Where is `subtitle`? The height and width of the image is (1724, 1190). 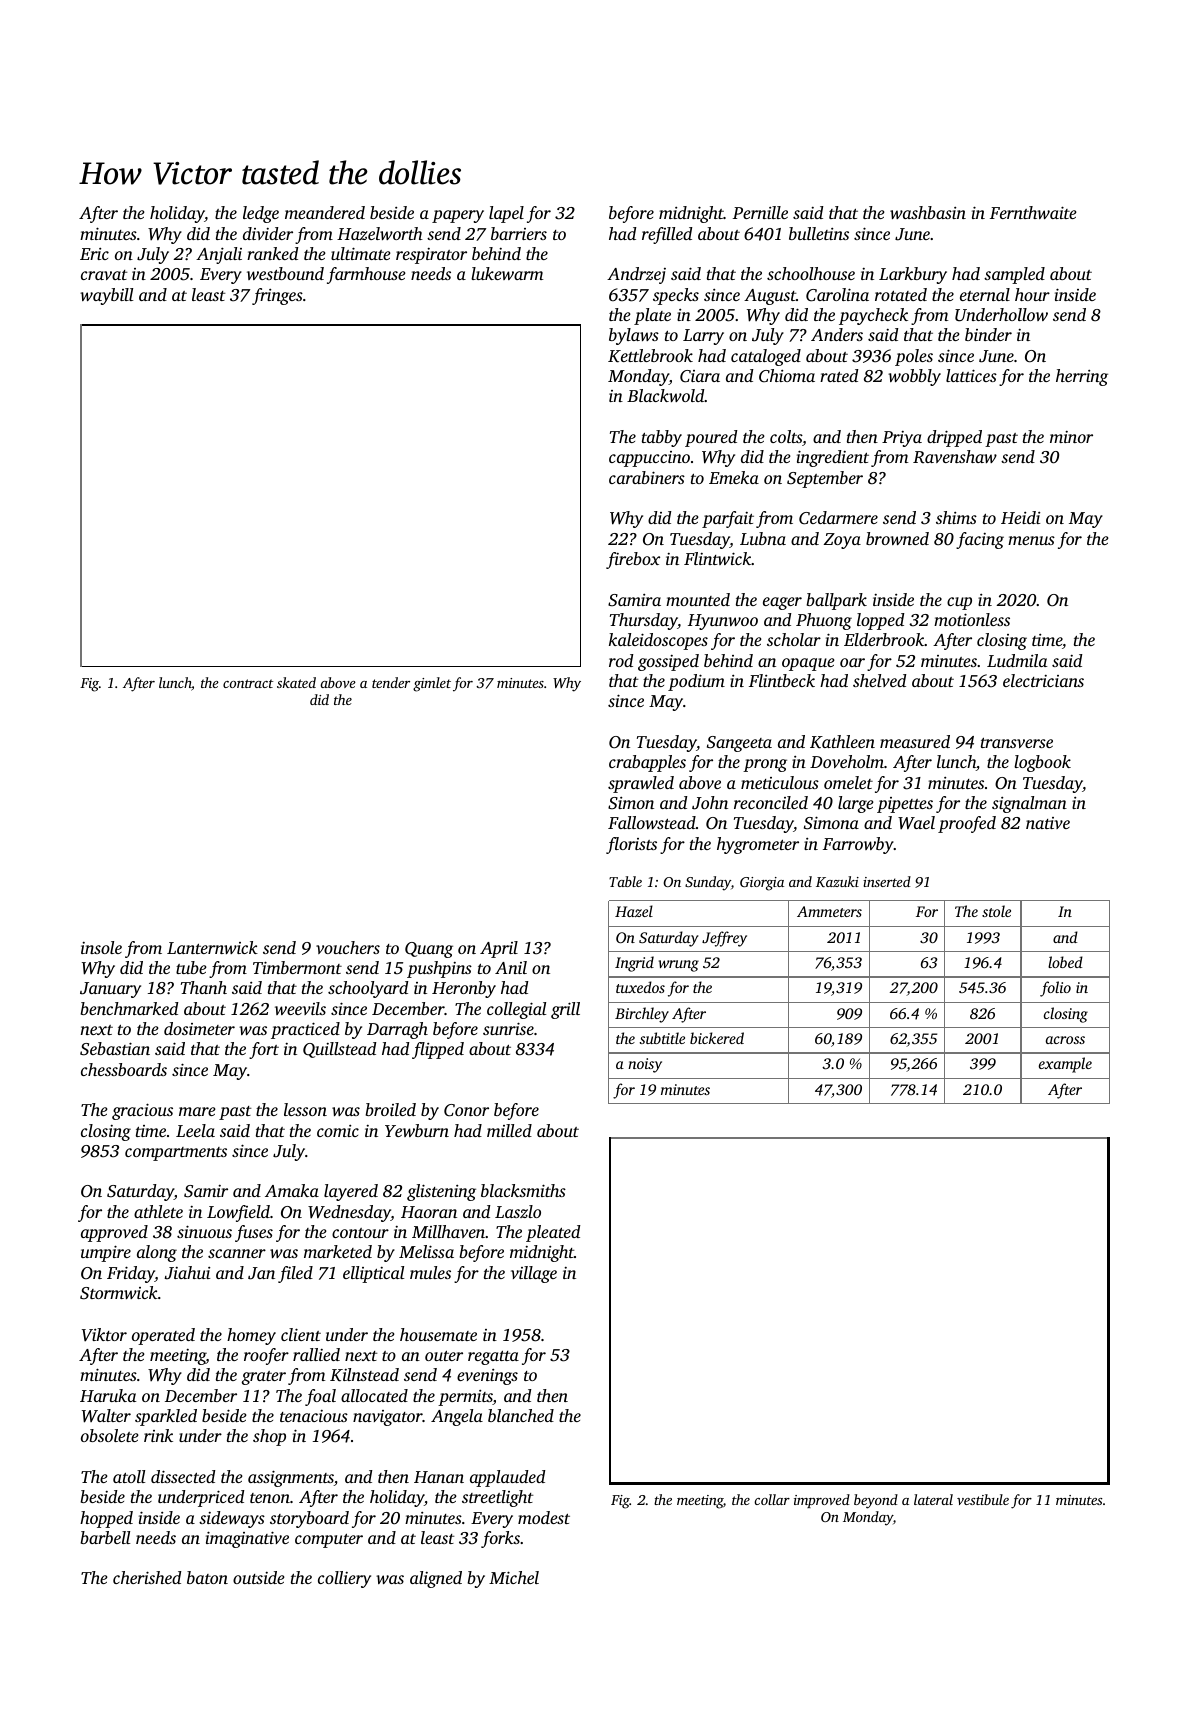 subtitle is located at coordinates (662, 1038).
